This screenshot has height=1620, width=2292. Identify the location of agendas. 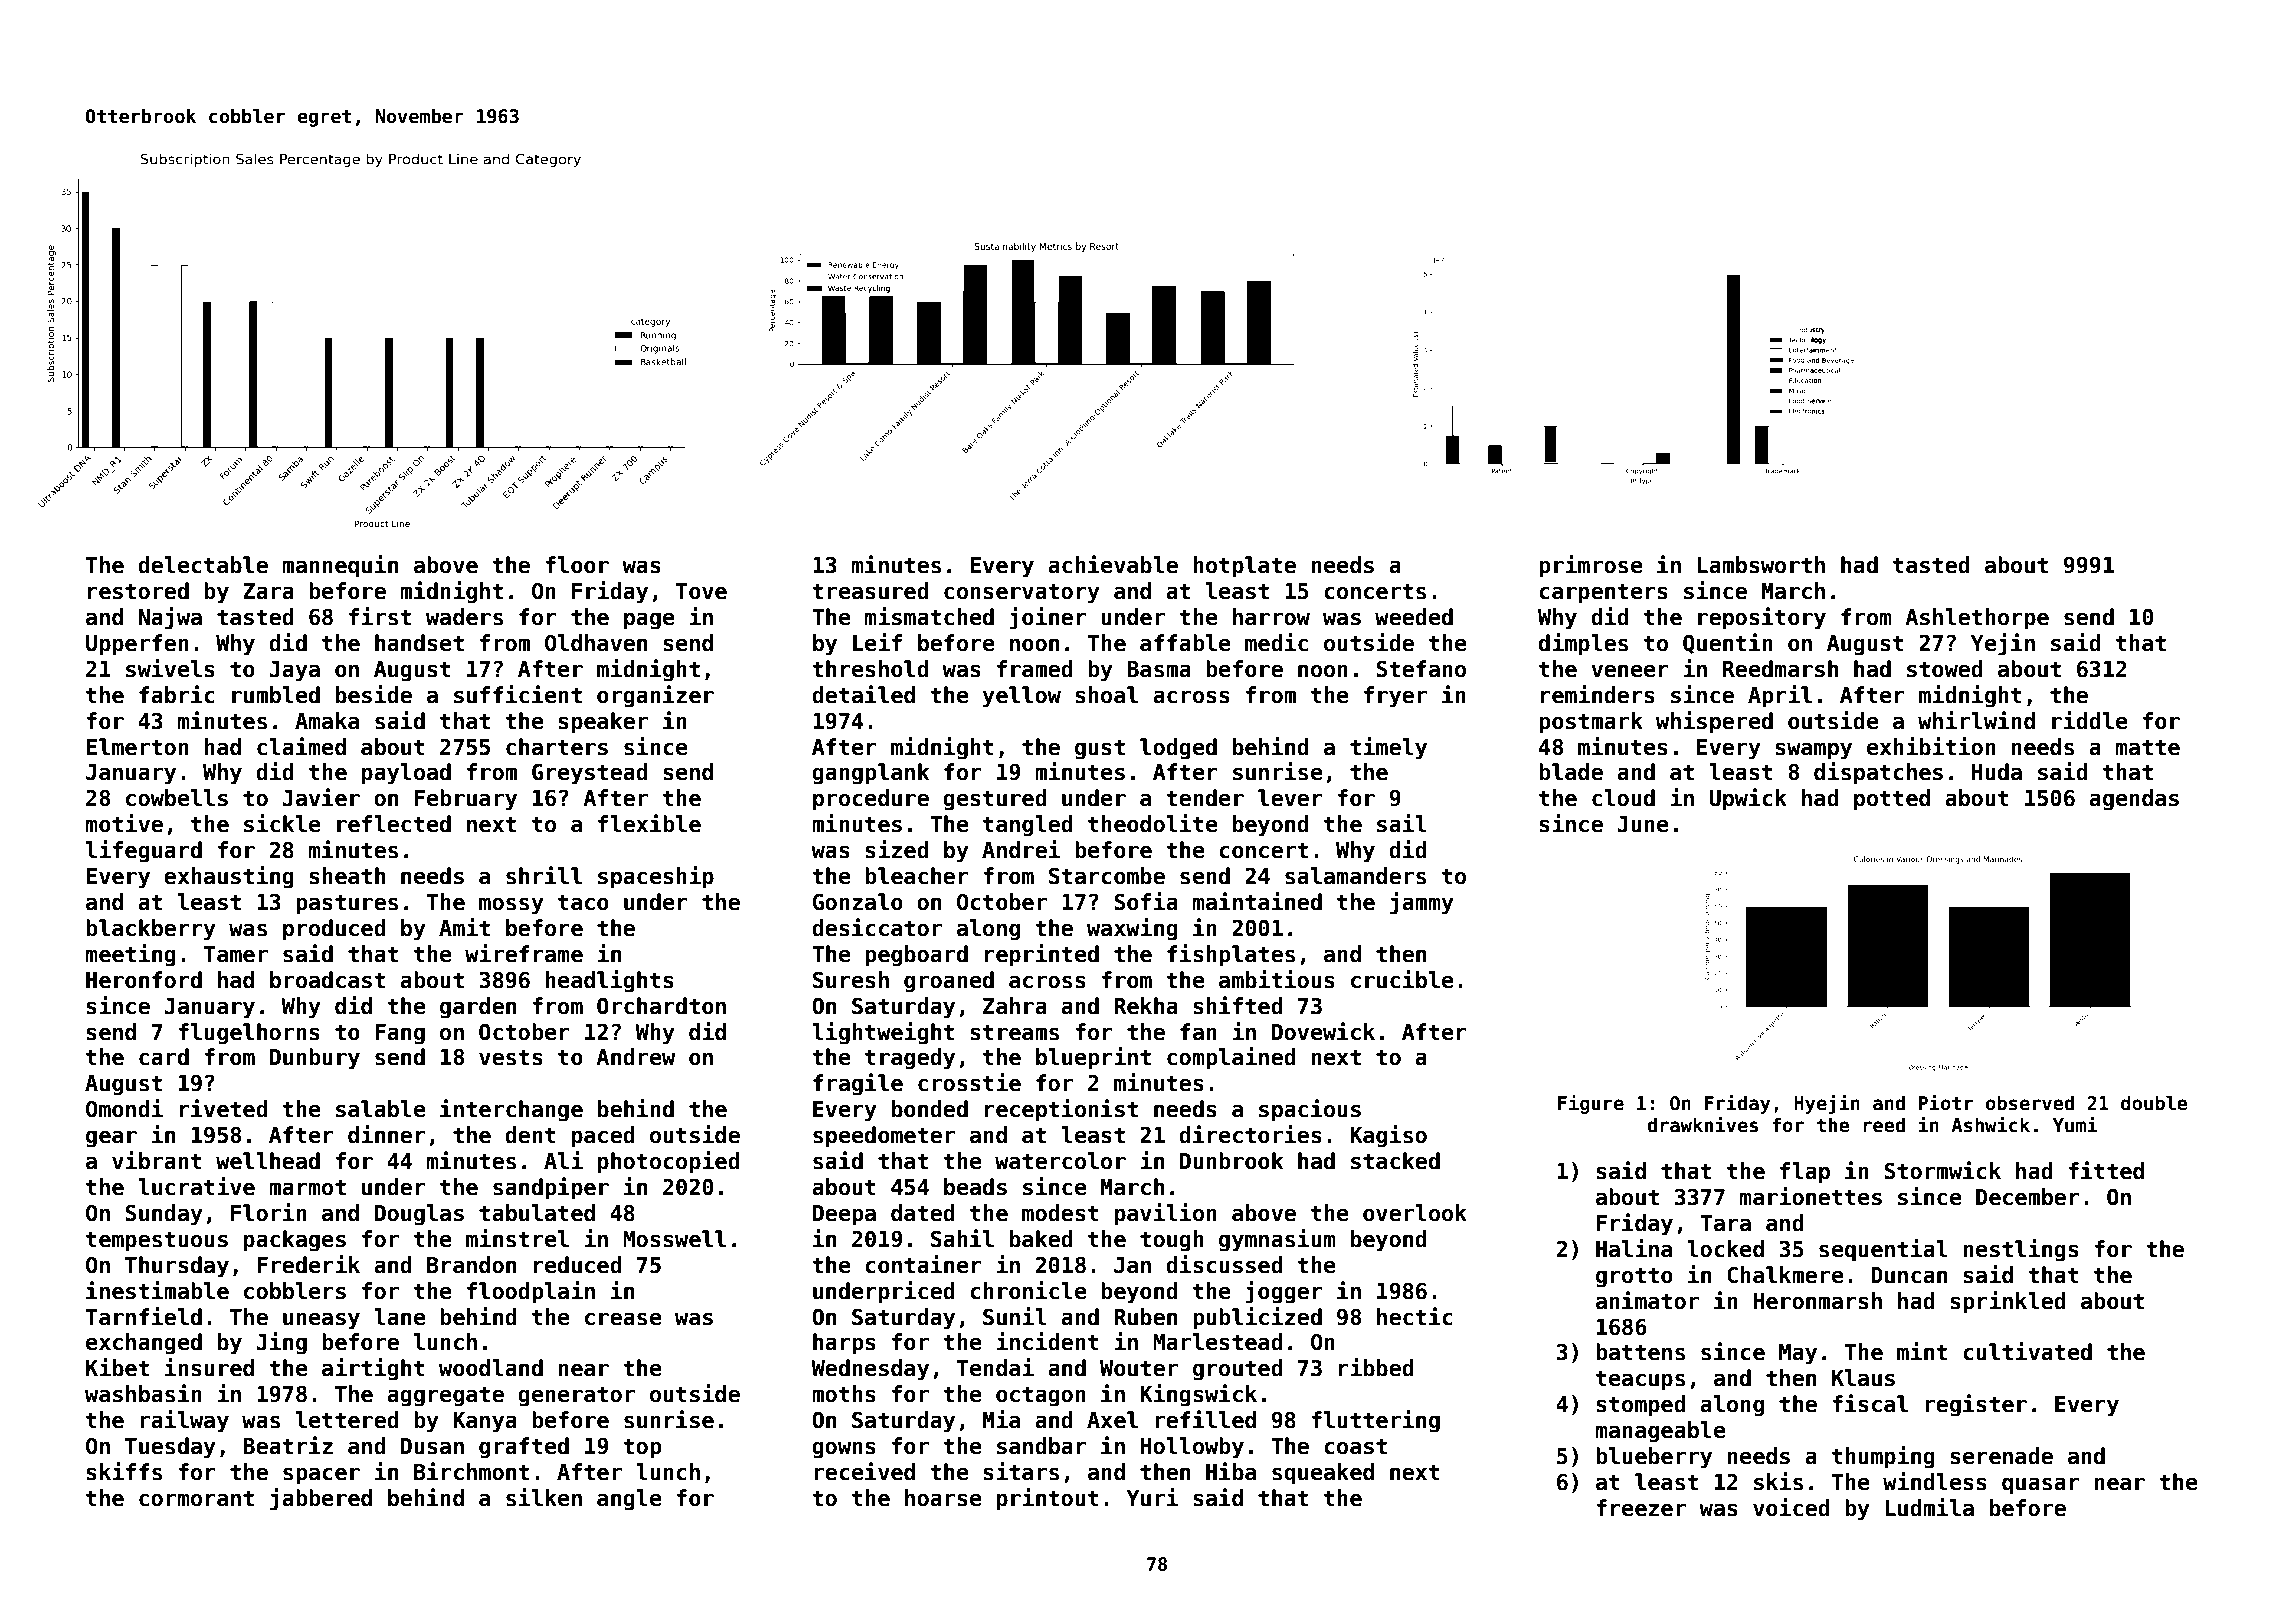
(2134, 800).
